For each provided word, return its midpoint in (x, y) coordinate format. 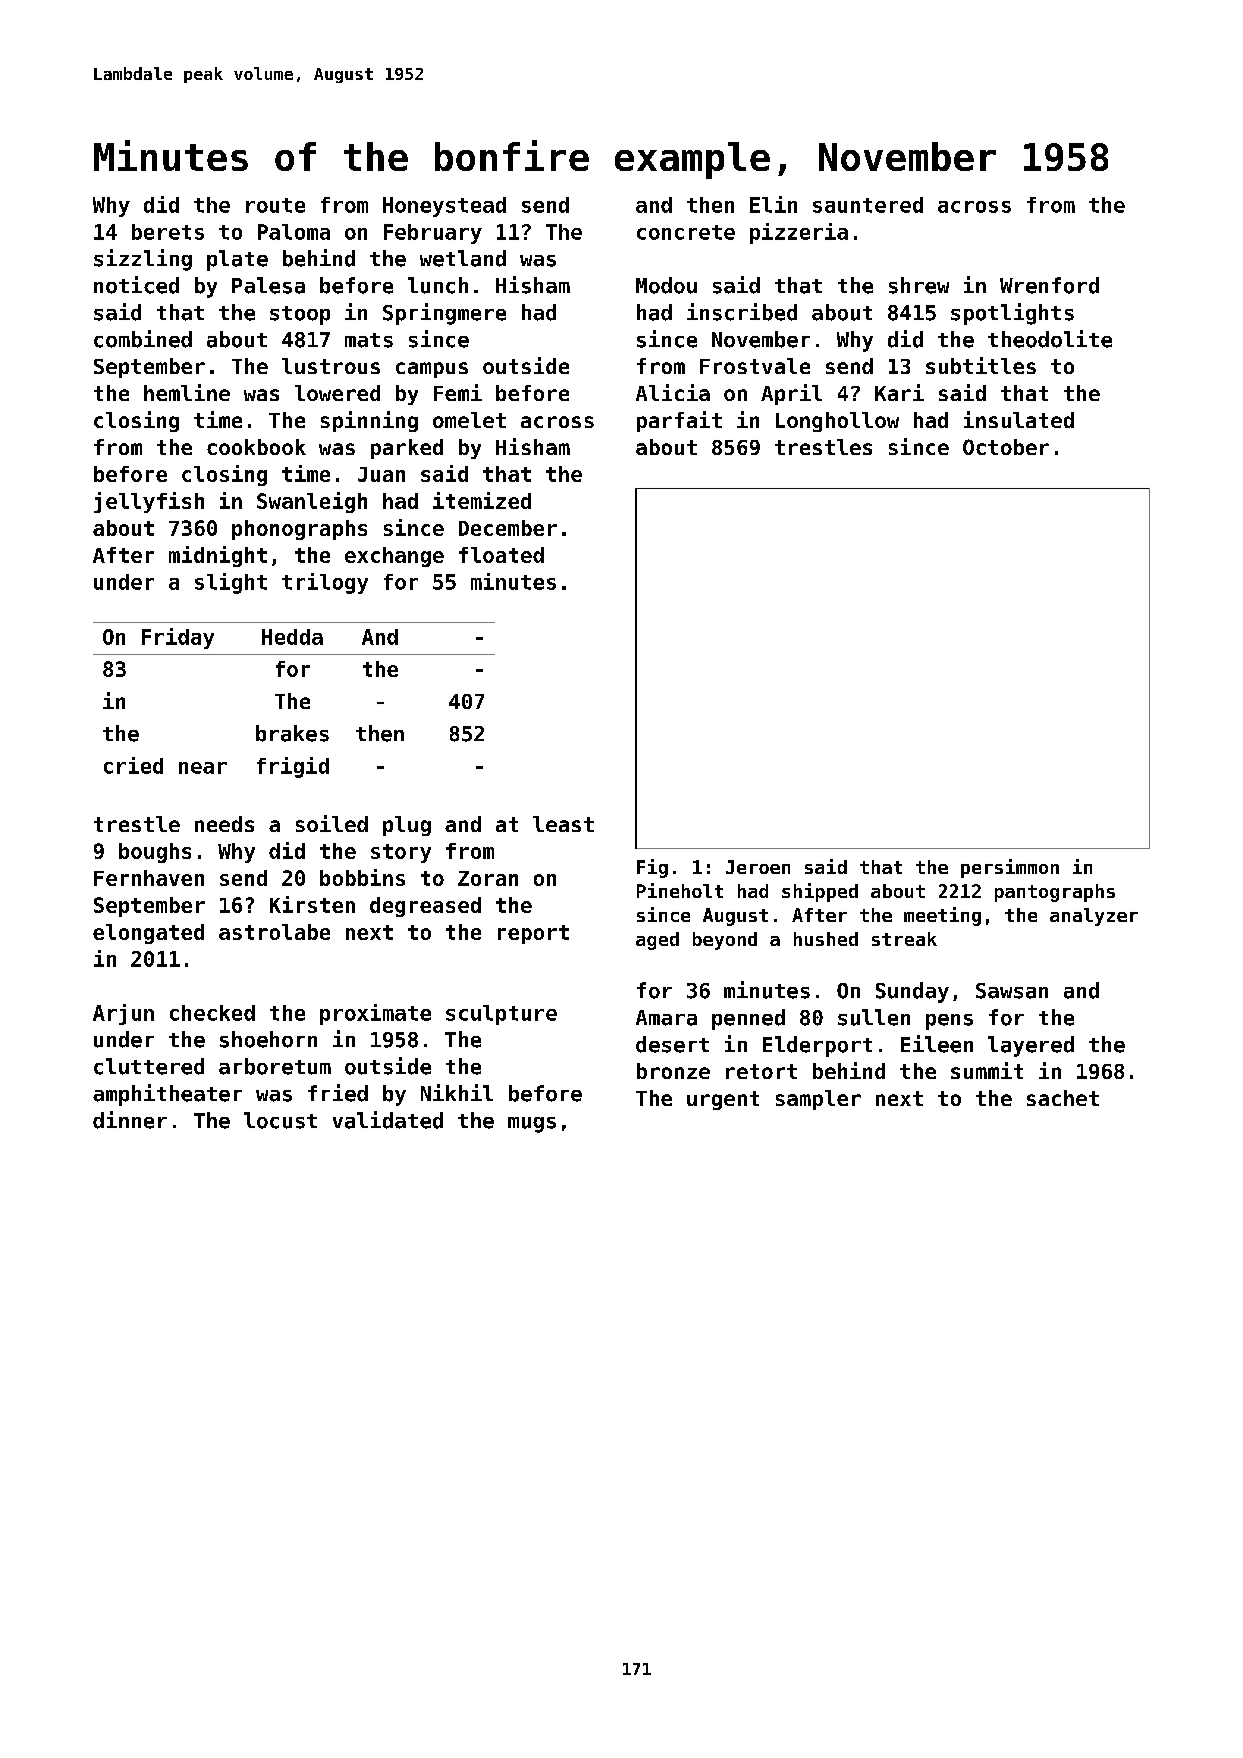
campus (432, 370)
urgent (723, 1100)
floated (501, 555)
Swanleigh (312, 502)
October (1006, 447)
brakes (292, 733)
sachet (1063, 1098)
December (508, 528)
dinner (130, 1120)
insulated (1019, 419)
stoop (300, 315)
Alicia (673, 392)
